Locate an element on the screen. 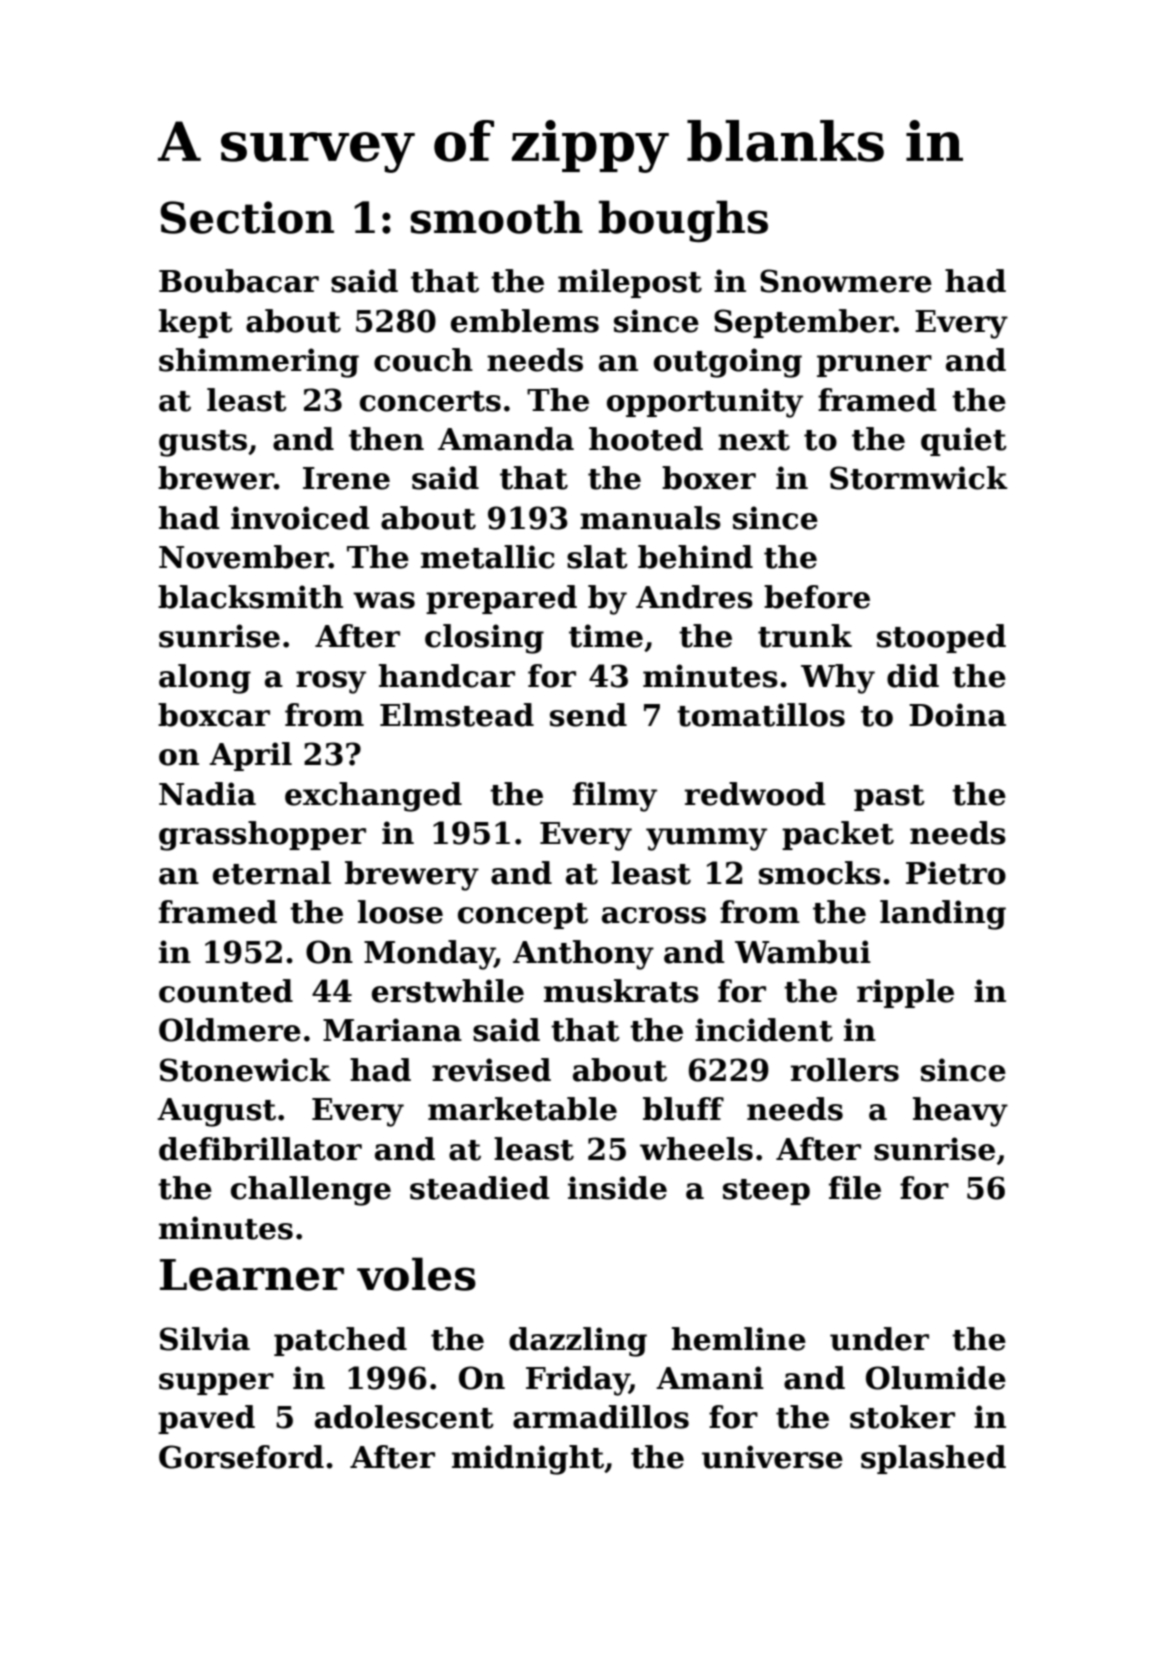 This screenshot has height=1654, width=1165. inside is located at coordinates (617, 1188).
